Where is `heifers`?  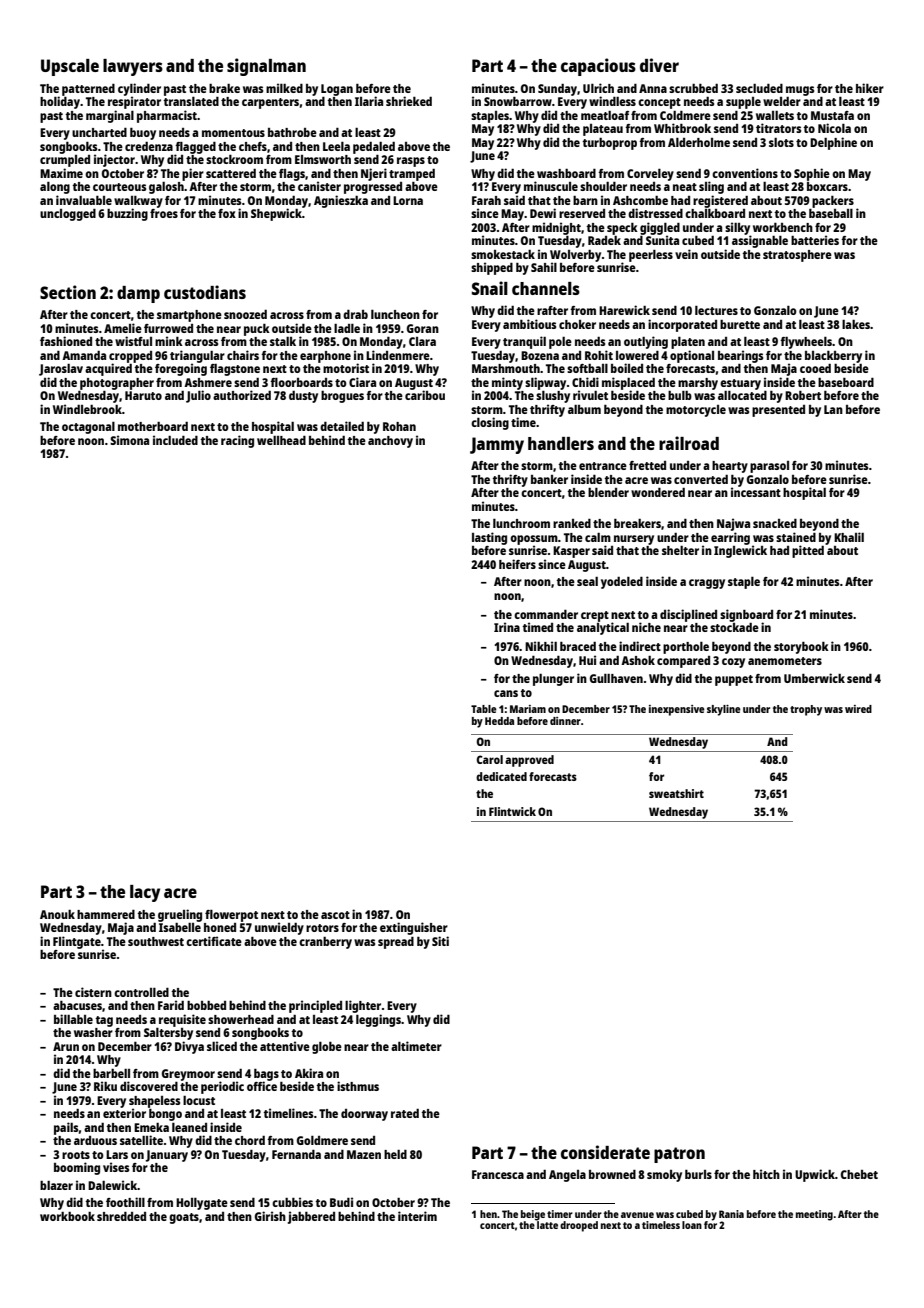 heifers is located at coordinates (517, 564).
